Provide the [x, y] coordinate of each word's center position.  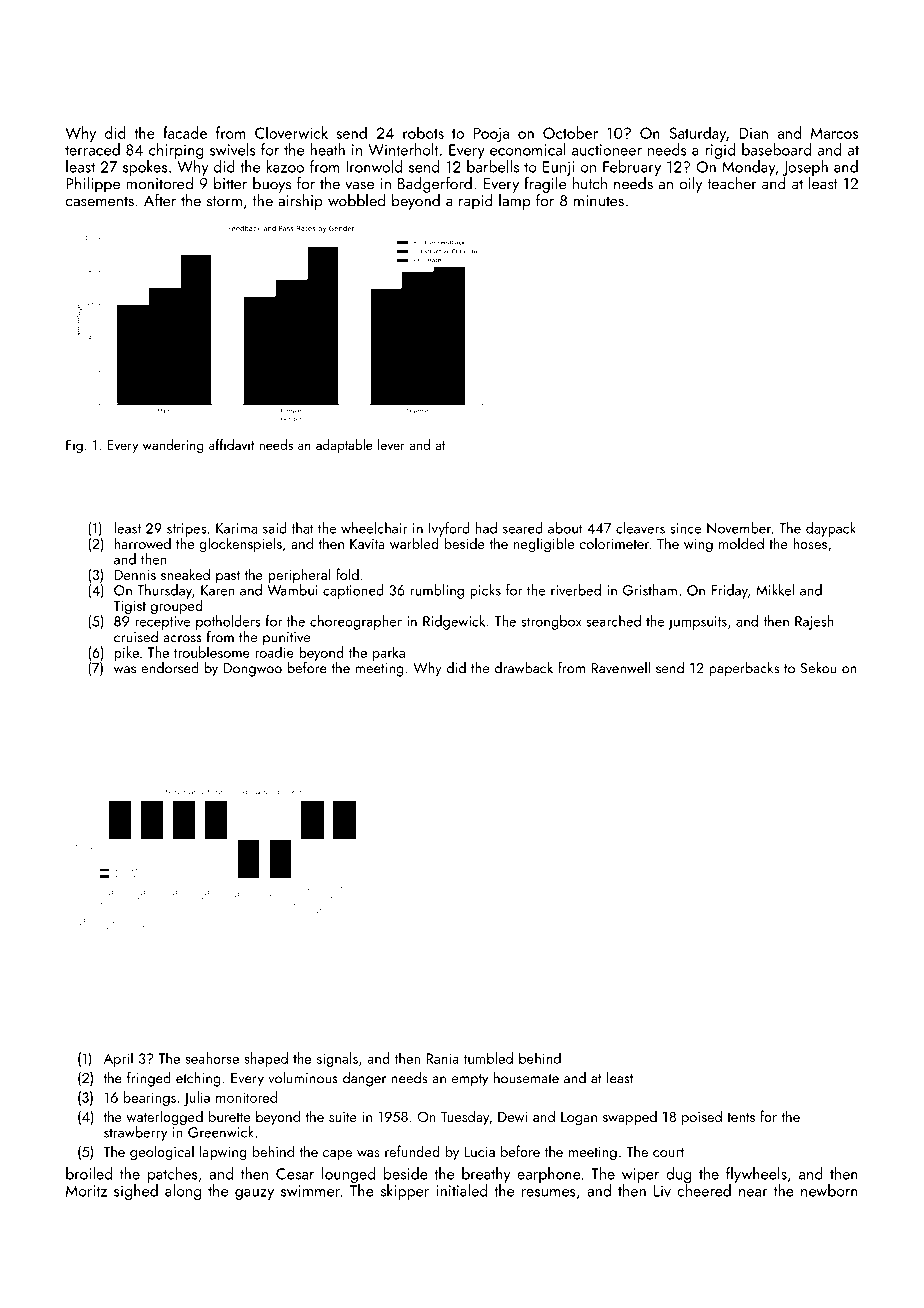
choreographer [356, 622]
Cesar [295, 1174]
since [685, 528]
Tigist [129, 607]
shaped [266, 1059]
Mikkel [775, 590]
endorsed [170, 668]
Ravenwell [620, 668]
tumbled [488, 1058]
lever [391, 444]
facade [185, 132]
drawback [524, 668]
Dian [753, 133]
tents [741, 1117]
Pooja [491, 134]
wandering [173, 446]
